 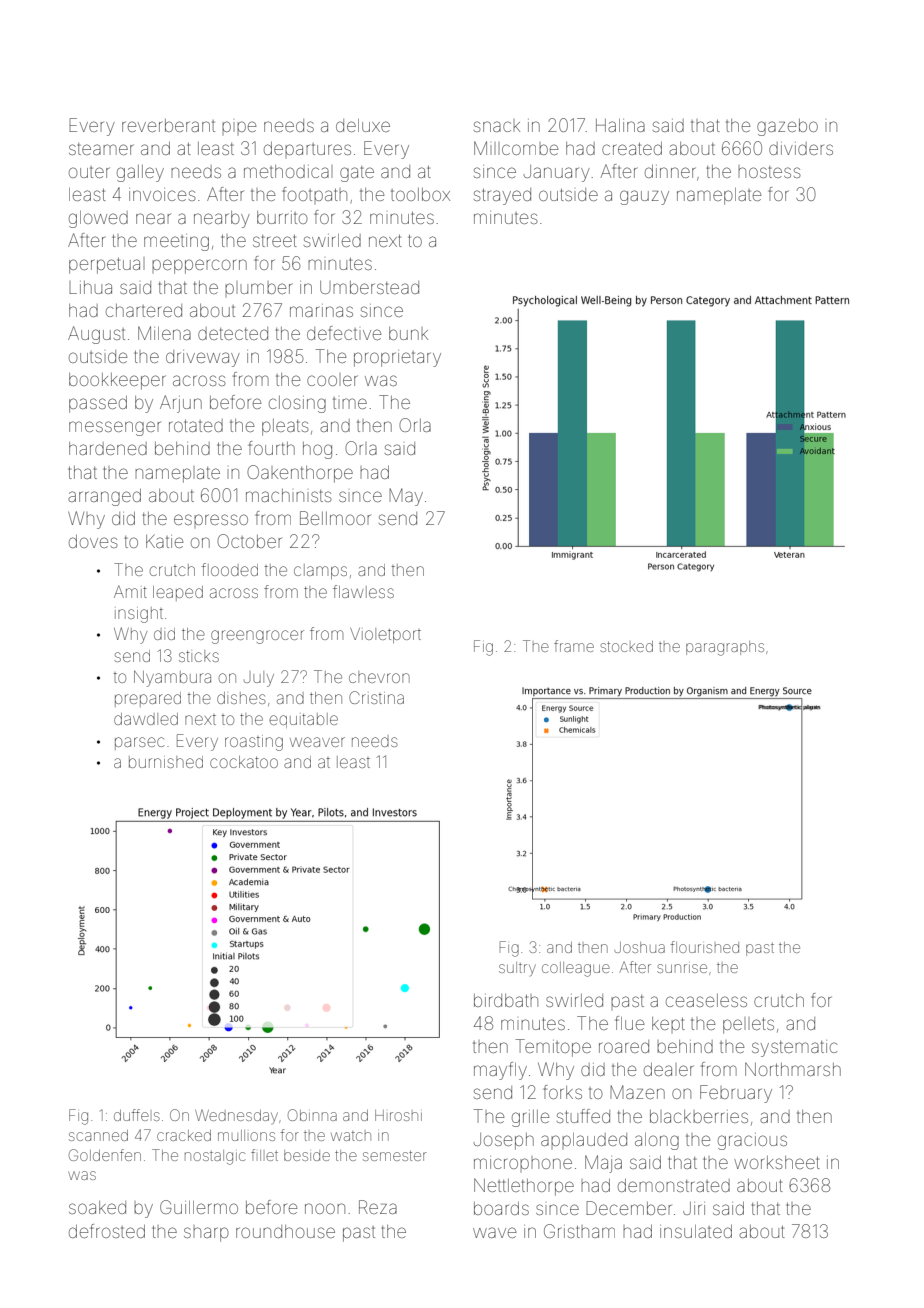 What do you see at coordinates (363, 125) in the document?
I see `deluxe` at bounding box center [363, 125].
